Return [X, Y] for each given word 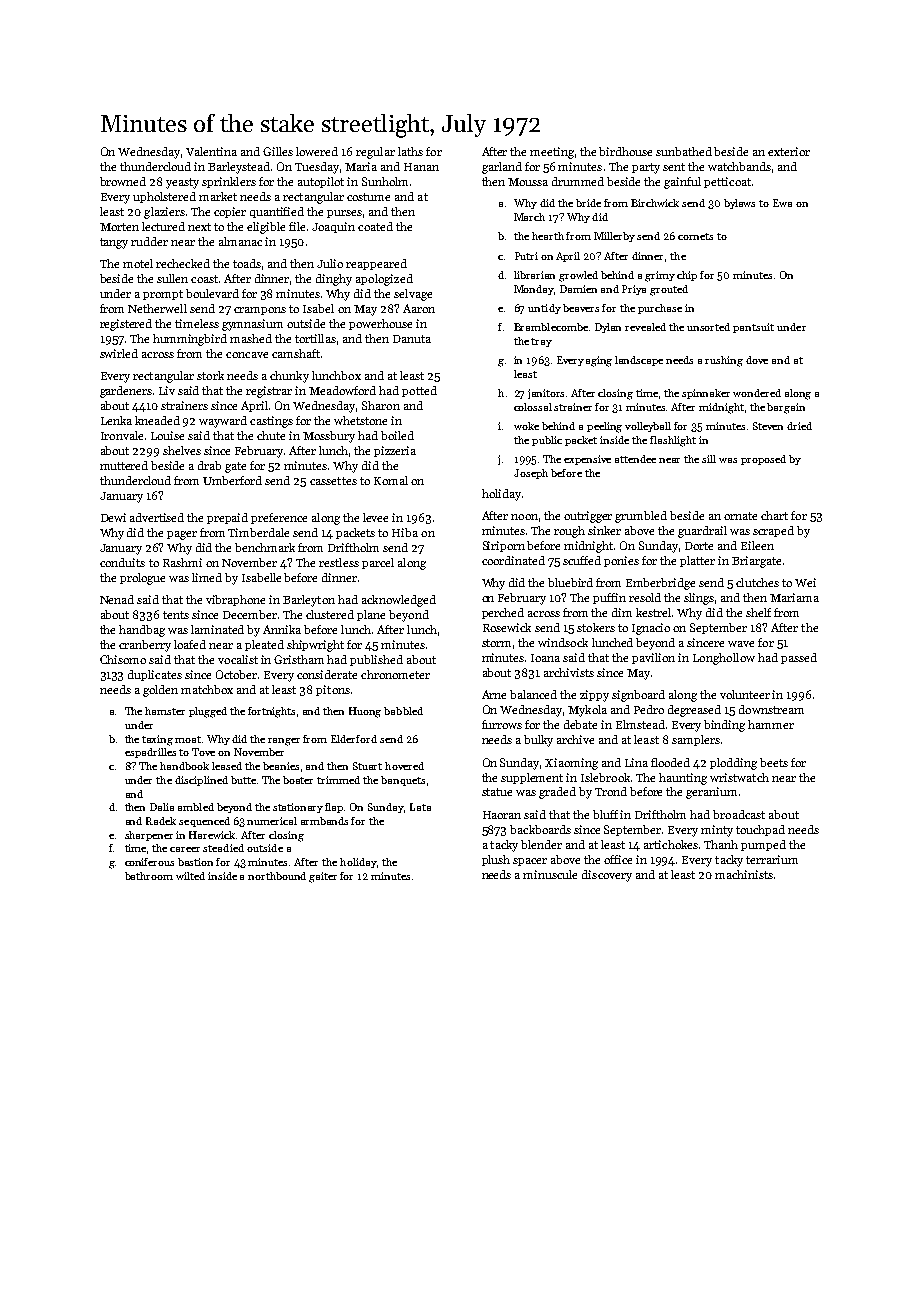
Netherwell [157, 308]
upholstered [164, 197]
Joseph [531, 474]
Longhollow [724, 659]
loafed [190, 644]
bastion [195, 862]
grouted [669, 290]
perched [503, 613]
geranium [711, 793]
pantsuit [753, 328]
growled [578, 276]
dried [799, 426]
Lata [420, 807]
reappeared [376, 264]
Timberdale [258, 532]
